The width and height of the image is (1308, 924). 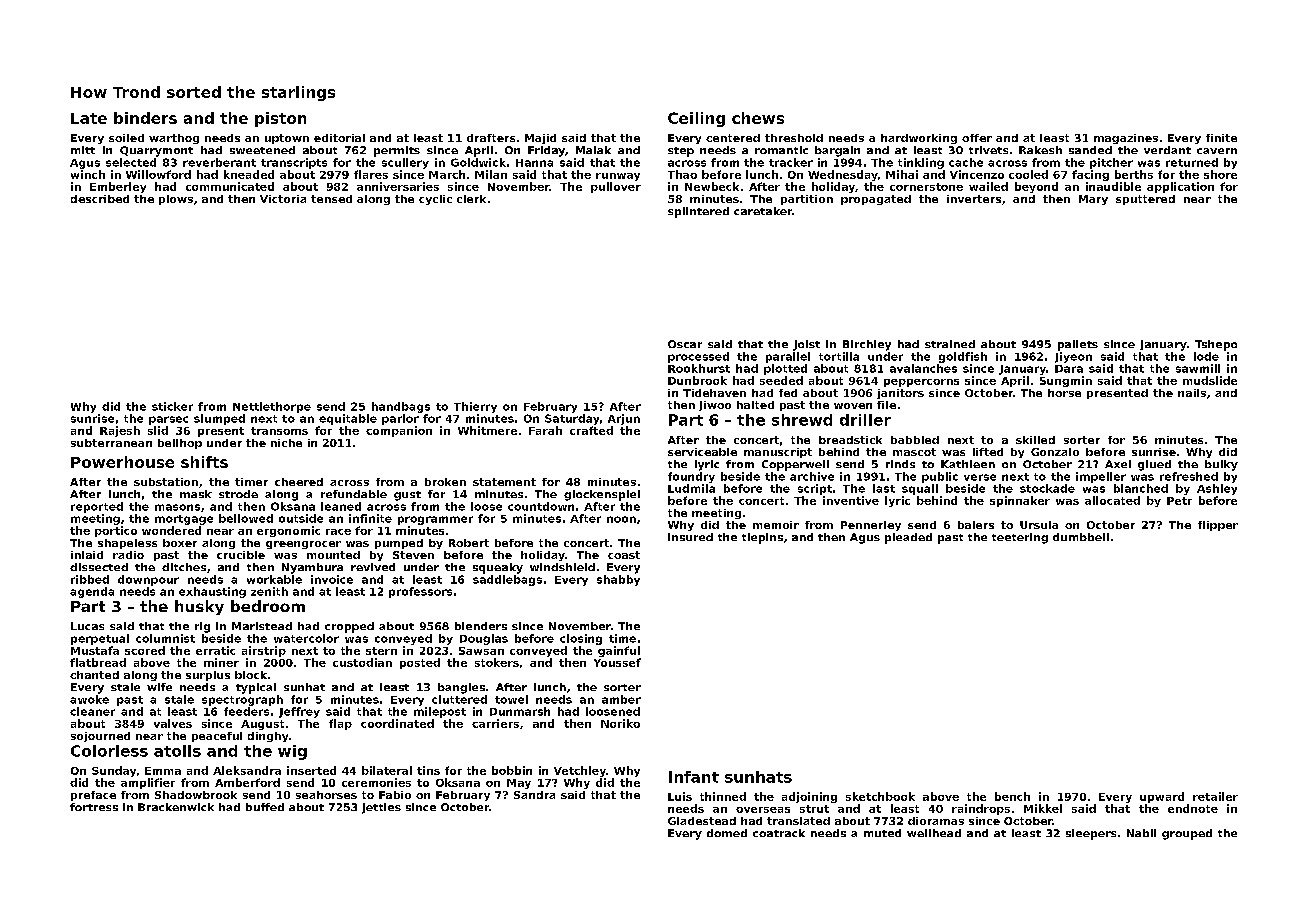 What do you see at coordinates (691, 477) in the image?
I see `foundry` at bounding box center [691, 477].
